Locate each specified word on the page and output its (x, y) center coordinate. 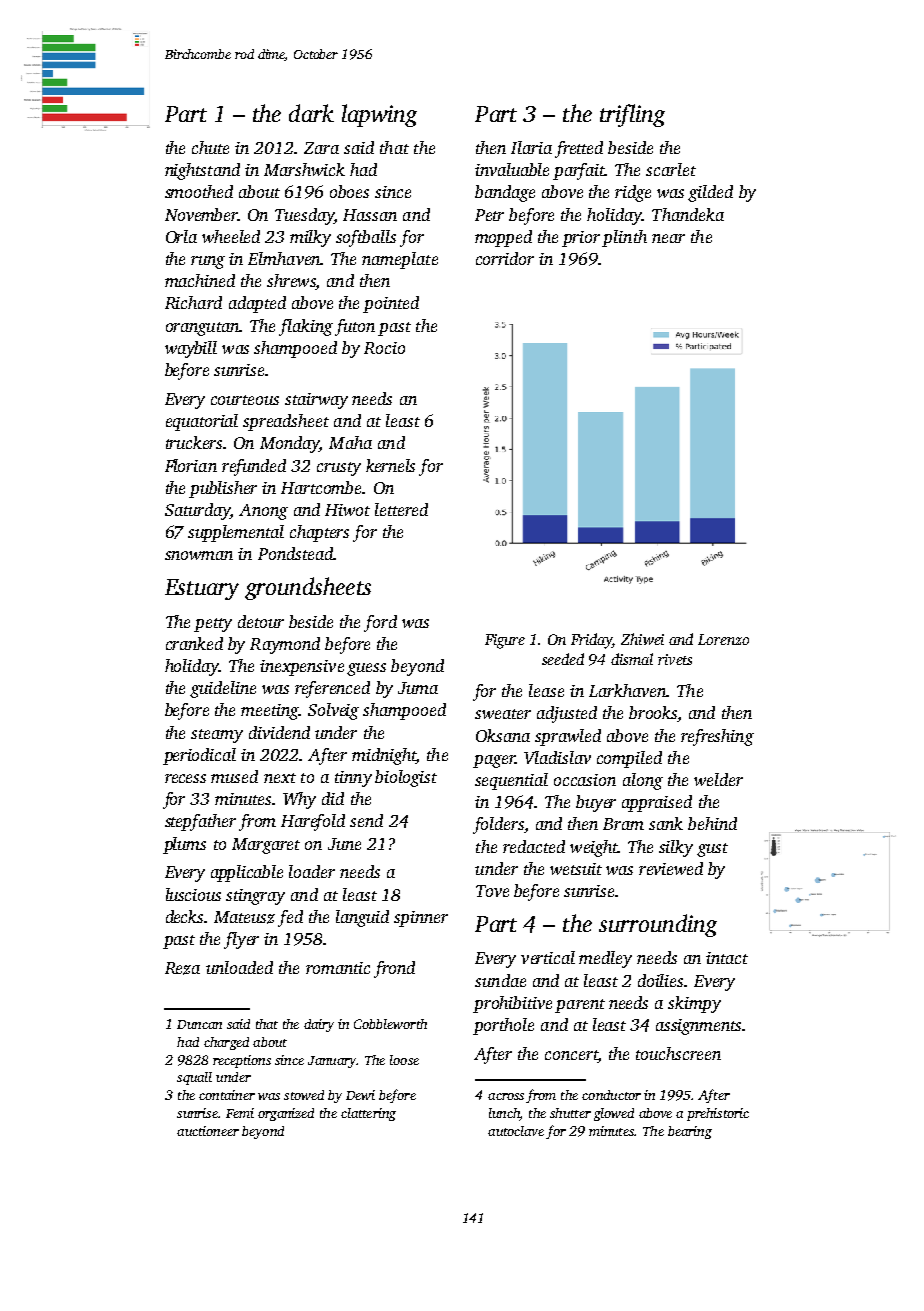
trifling (632, 115)
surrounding (658, 925)
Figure (505, 641)
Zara (321, 148)
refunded (254, 467)
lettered (401, 509)
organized (286, 1114)
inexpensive (302, 668)
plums (184, 845)
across (506, 1096)
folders (498, 825)
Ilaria (531, 147)
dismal (632, 659)
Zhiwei (642, 639)
